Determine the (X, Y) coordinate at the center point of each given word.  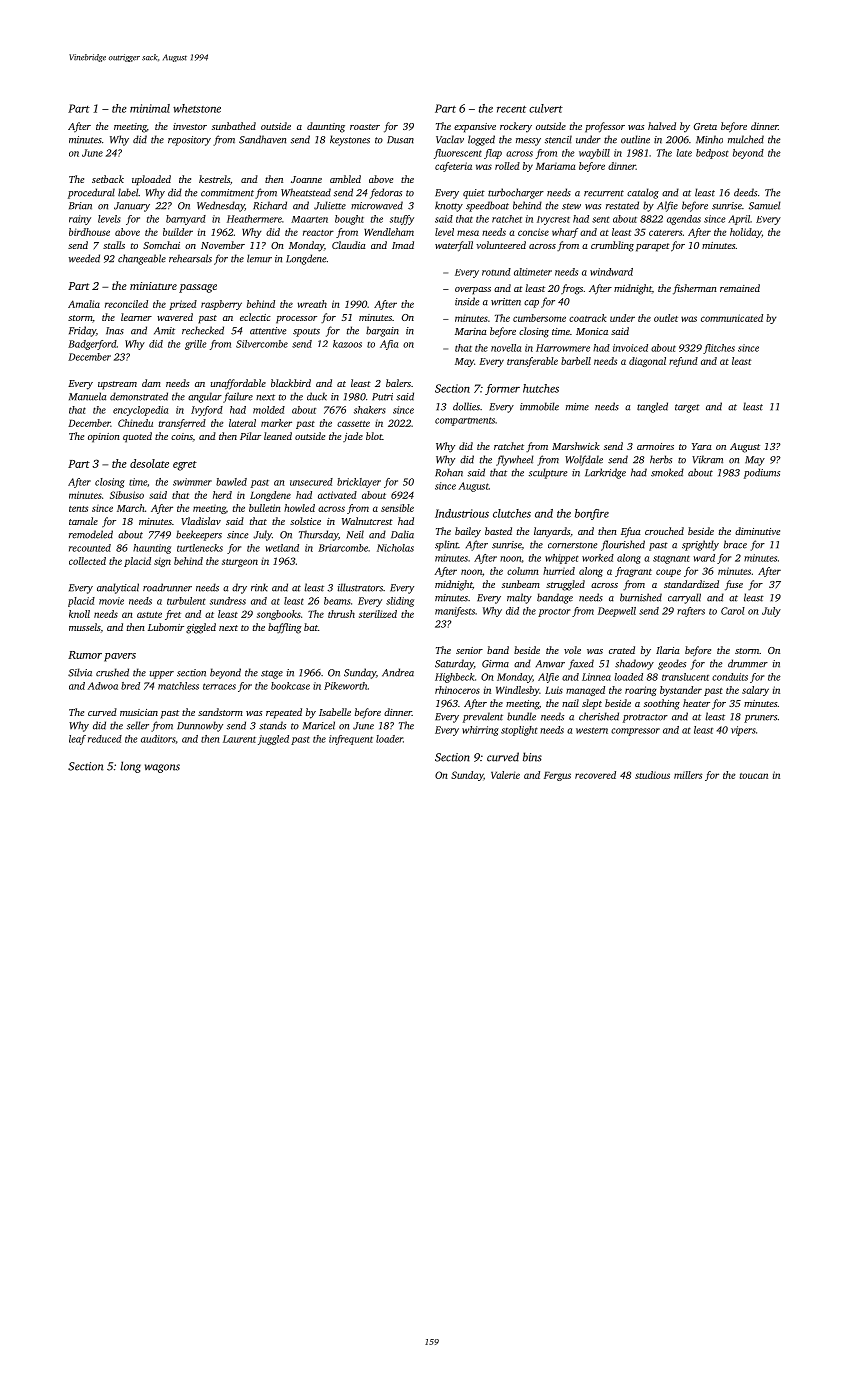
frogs (572, 289)
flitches (719, 349)
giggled (201, 628)
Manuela (87, 396)
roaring (641, 691)
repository (189, 141)
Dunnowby (200, 726)
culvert (546, 108)
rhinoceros (457, 690)
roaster (365, 127)
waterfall (454, 246)
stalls (114, 245)
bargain (382, 331)
